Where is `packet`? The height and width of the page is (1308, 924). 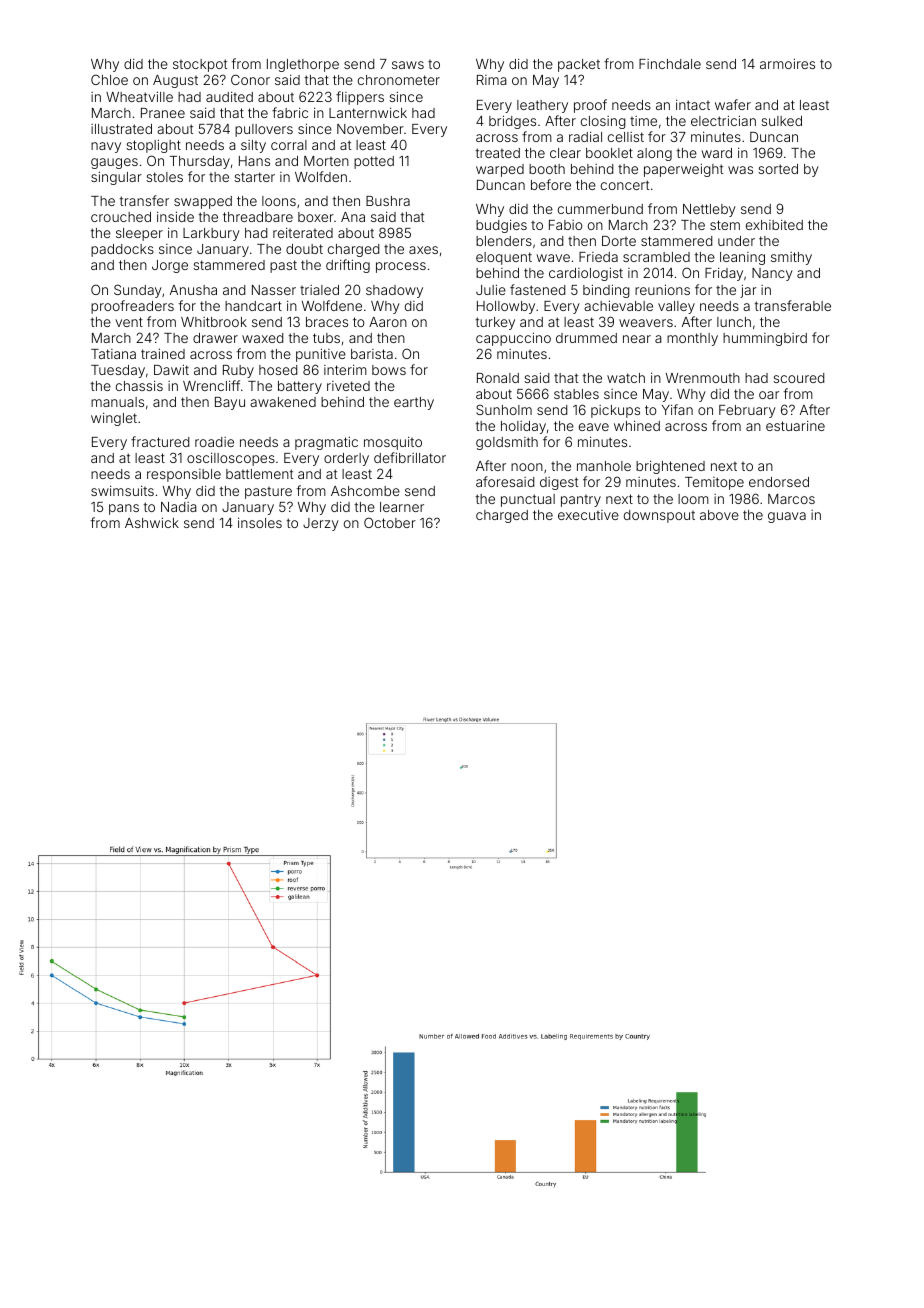
packet is located at coordinates (579, 65).
